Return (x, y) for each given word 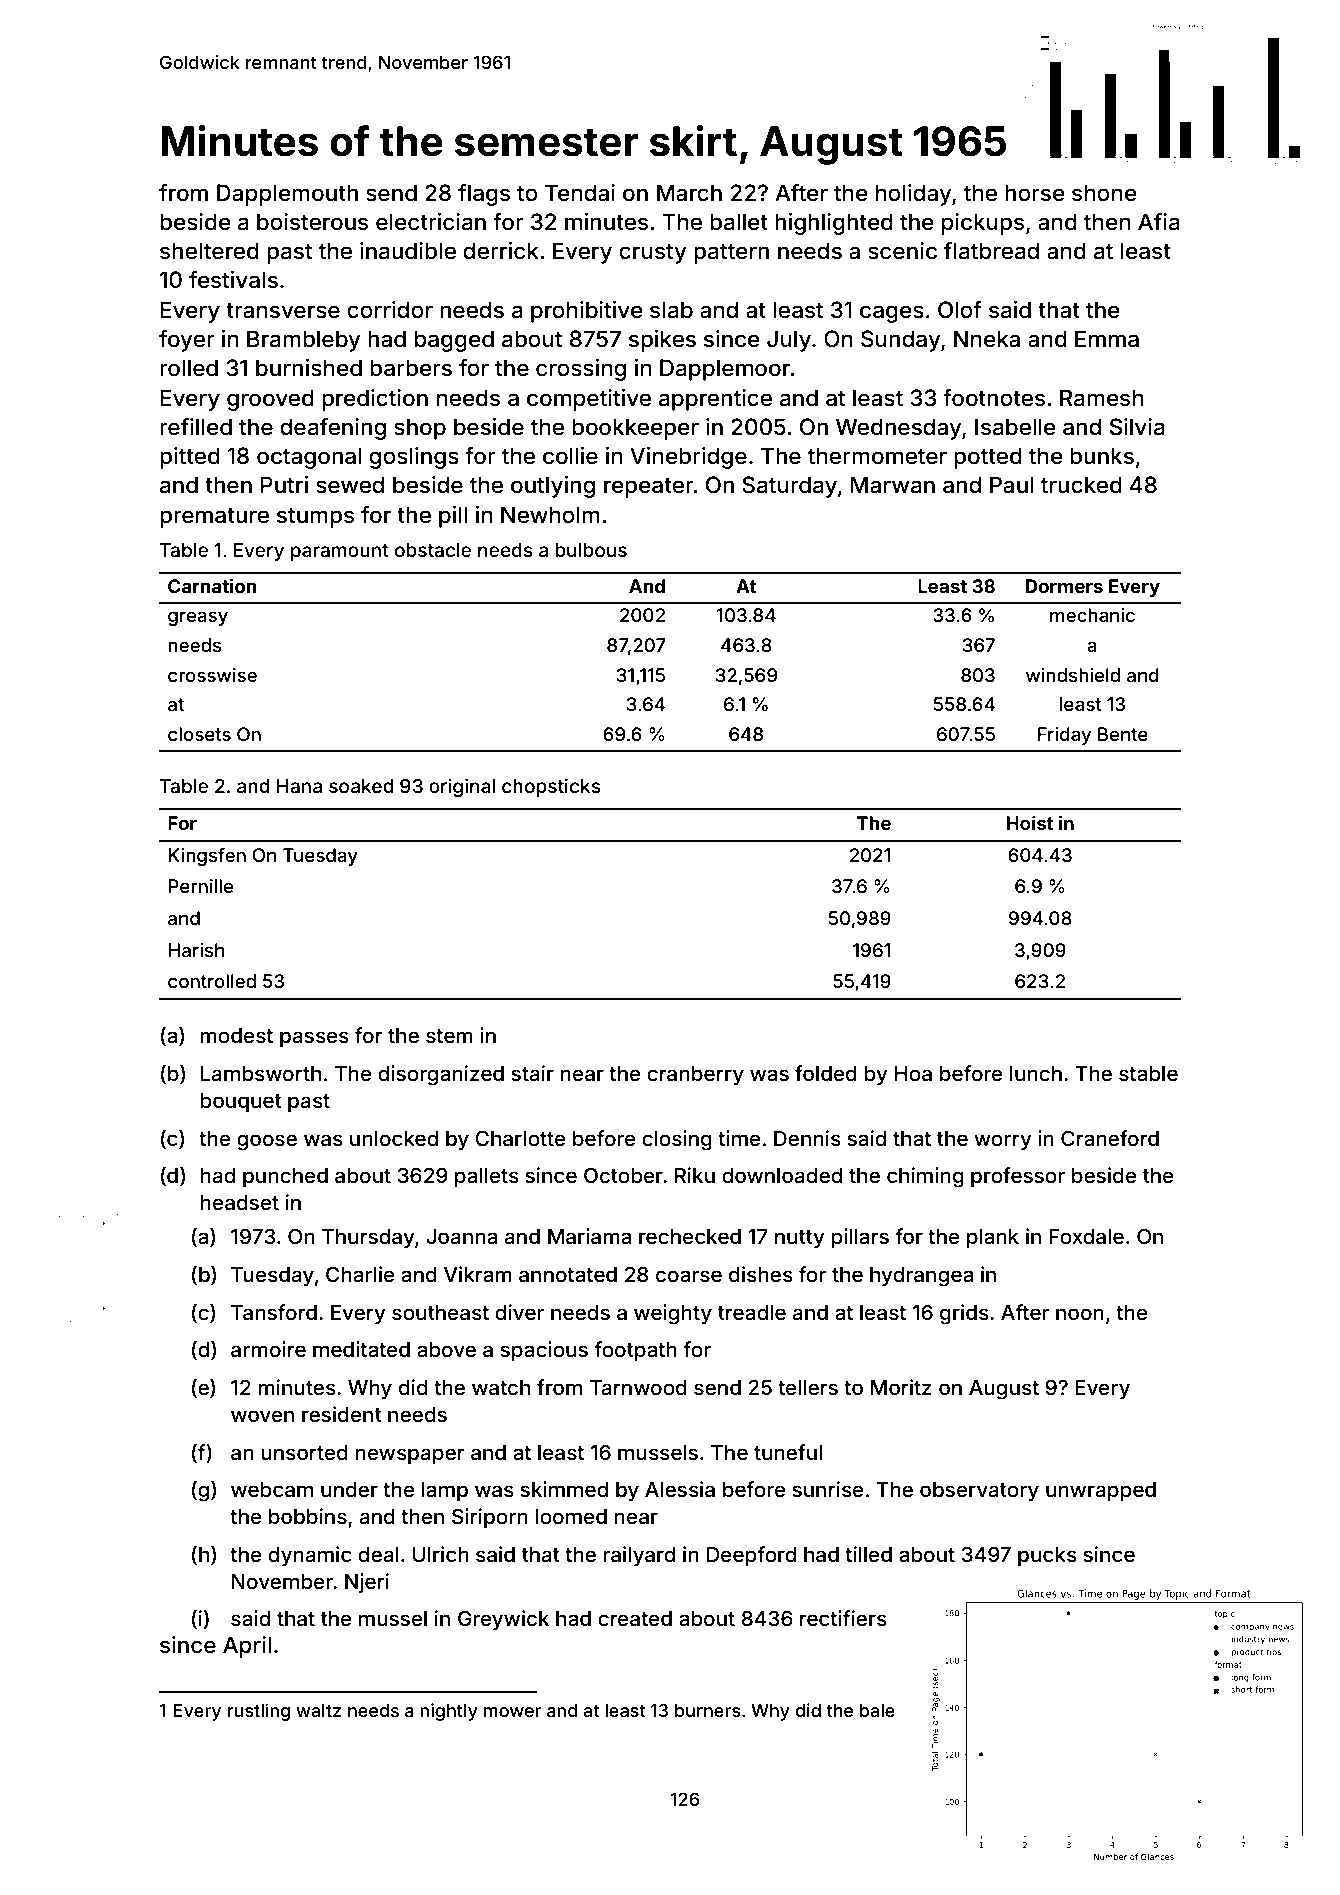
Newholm (550, 515)
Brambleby (303, 341)
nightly (449, 1712)
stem (449, 1036)
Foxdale (1086, 1236)
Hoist (1030, 822)
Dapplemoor (725, 370)
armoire (268, 1349)
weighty (673, 1314)
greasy (198, 618)
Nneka (987, 339)
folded (826, 1073)
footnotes (994, 398)
